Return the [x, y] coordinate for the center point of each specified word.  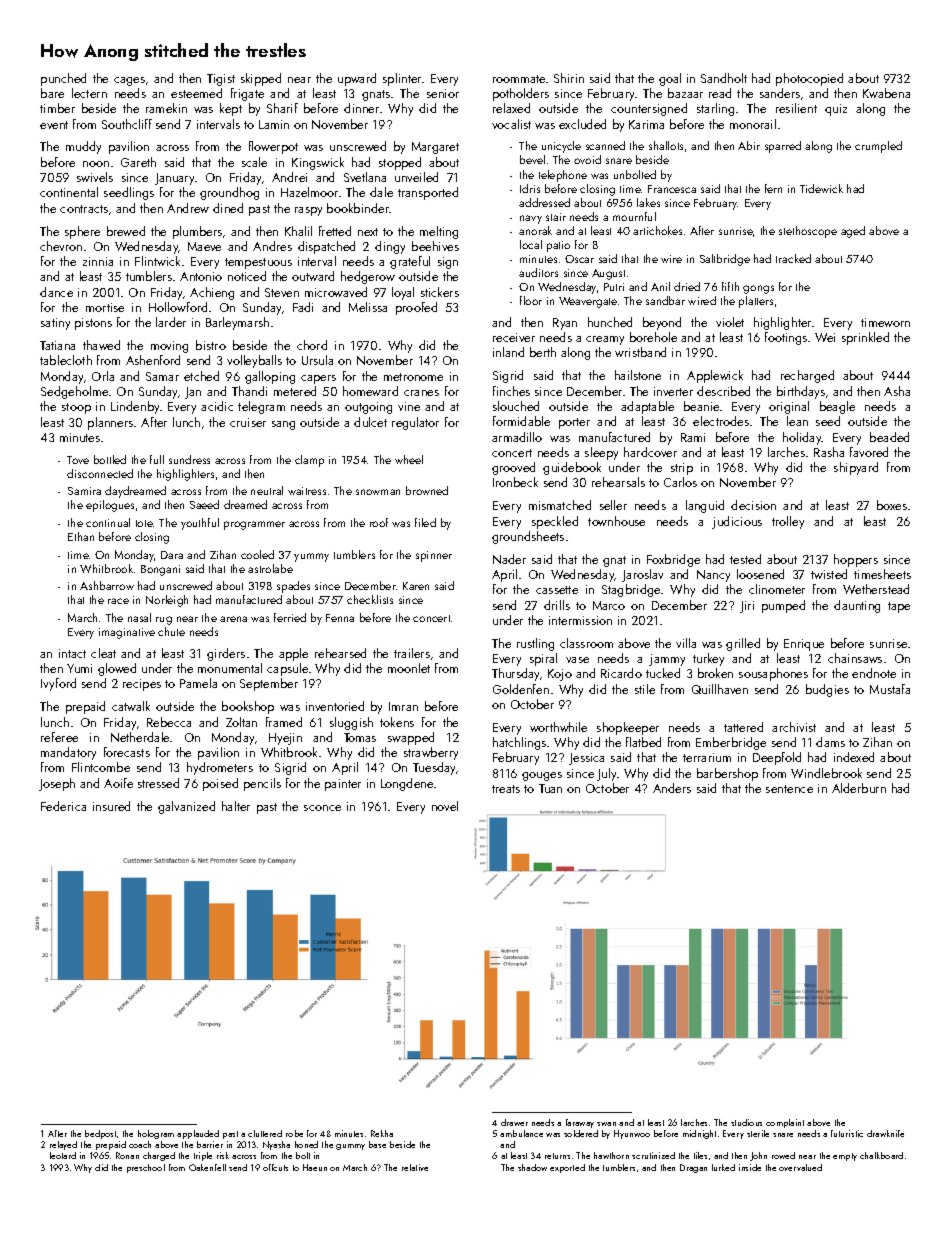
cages [129, 81]
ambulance [521, 1133]
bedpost [100, 1134]
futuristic [847, 1133]
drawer [514, 1122]
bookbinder [358, 208]
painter [343, 785]
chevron [61, 246]
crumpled [878, 147]
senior [443, 93]
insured [111, 806]
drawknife [885, 1133]
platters [756, 302]
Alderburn [859, 788]
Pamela [198, 683]
